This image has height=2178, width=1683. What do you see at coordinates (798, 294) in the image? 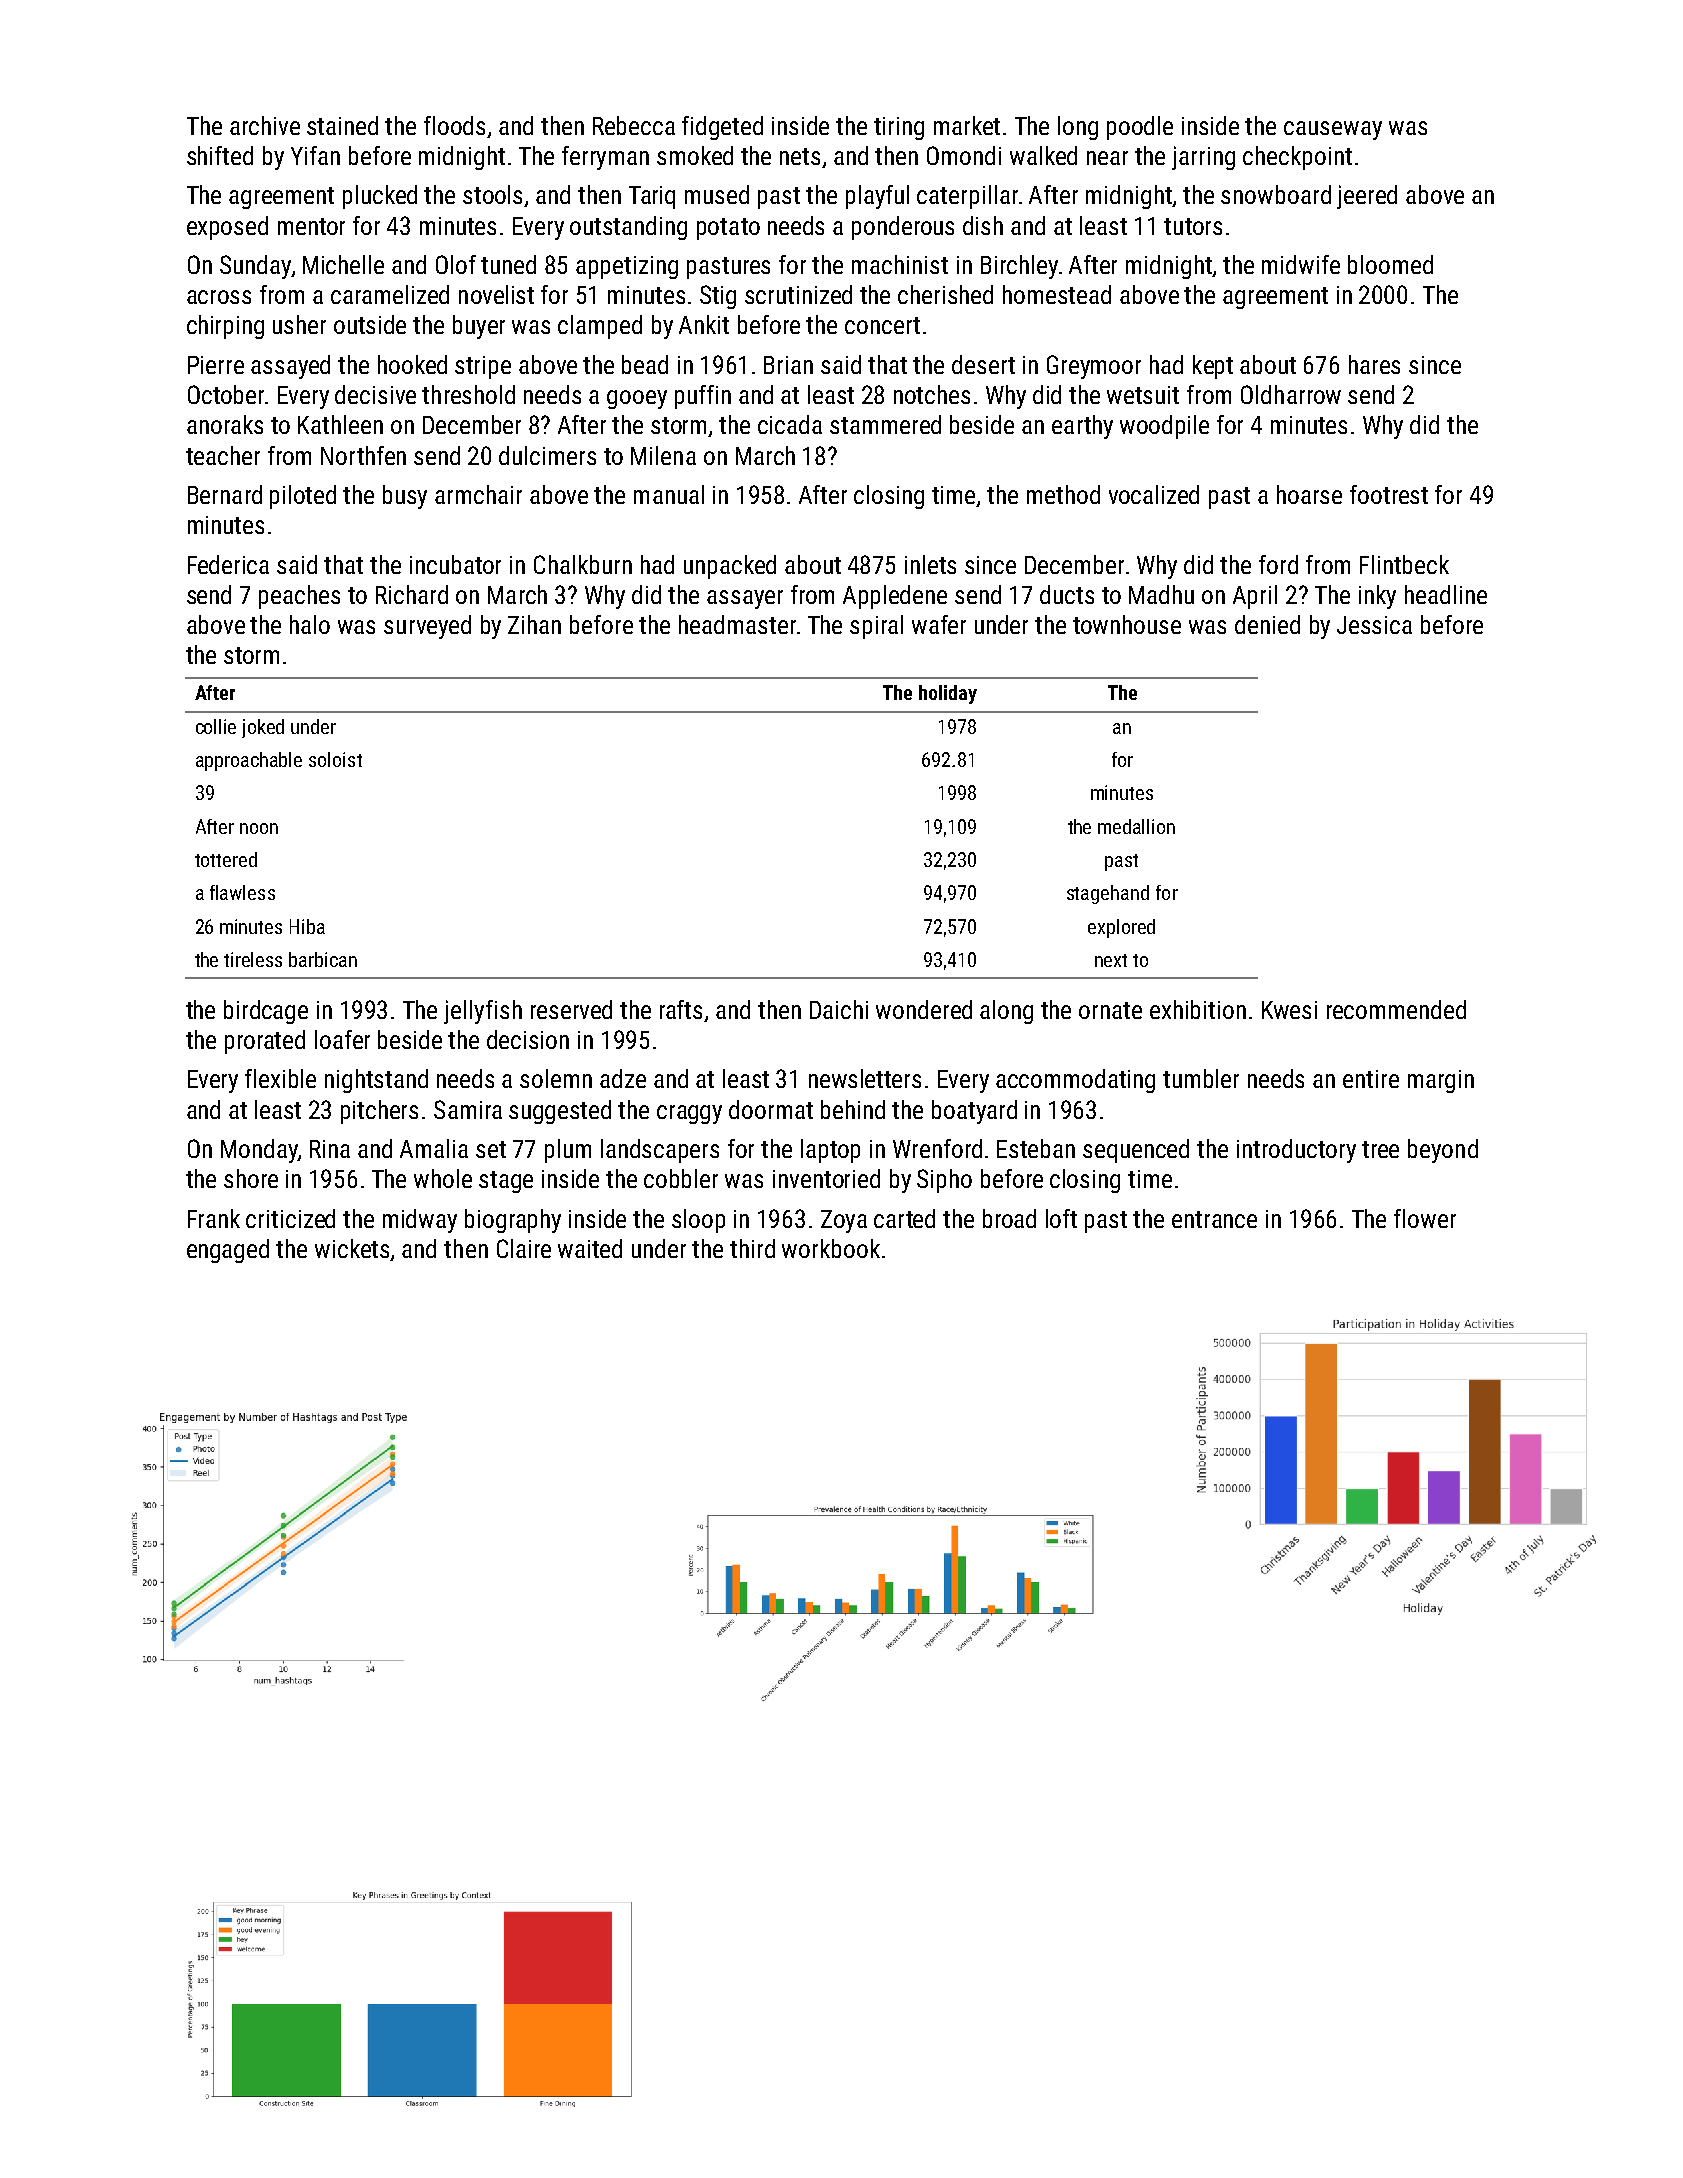
I see `scrutinized` at bounding box center [798, 294].
